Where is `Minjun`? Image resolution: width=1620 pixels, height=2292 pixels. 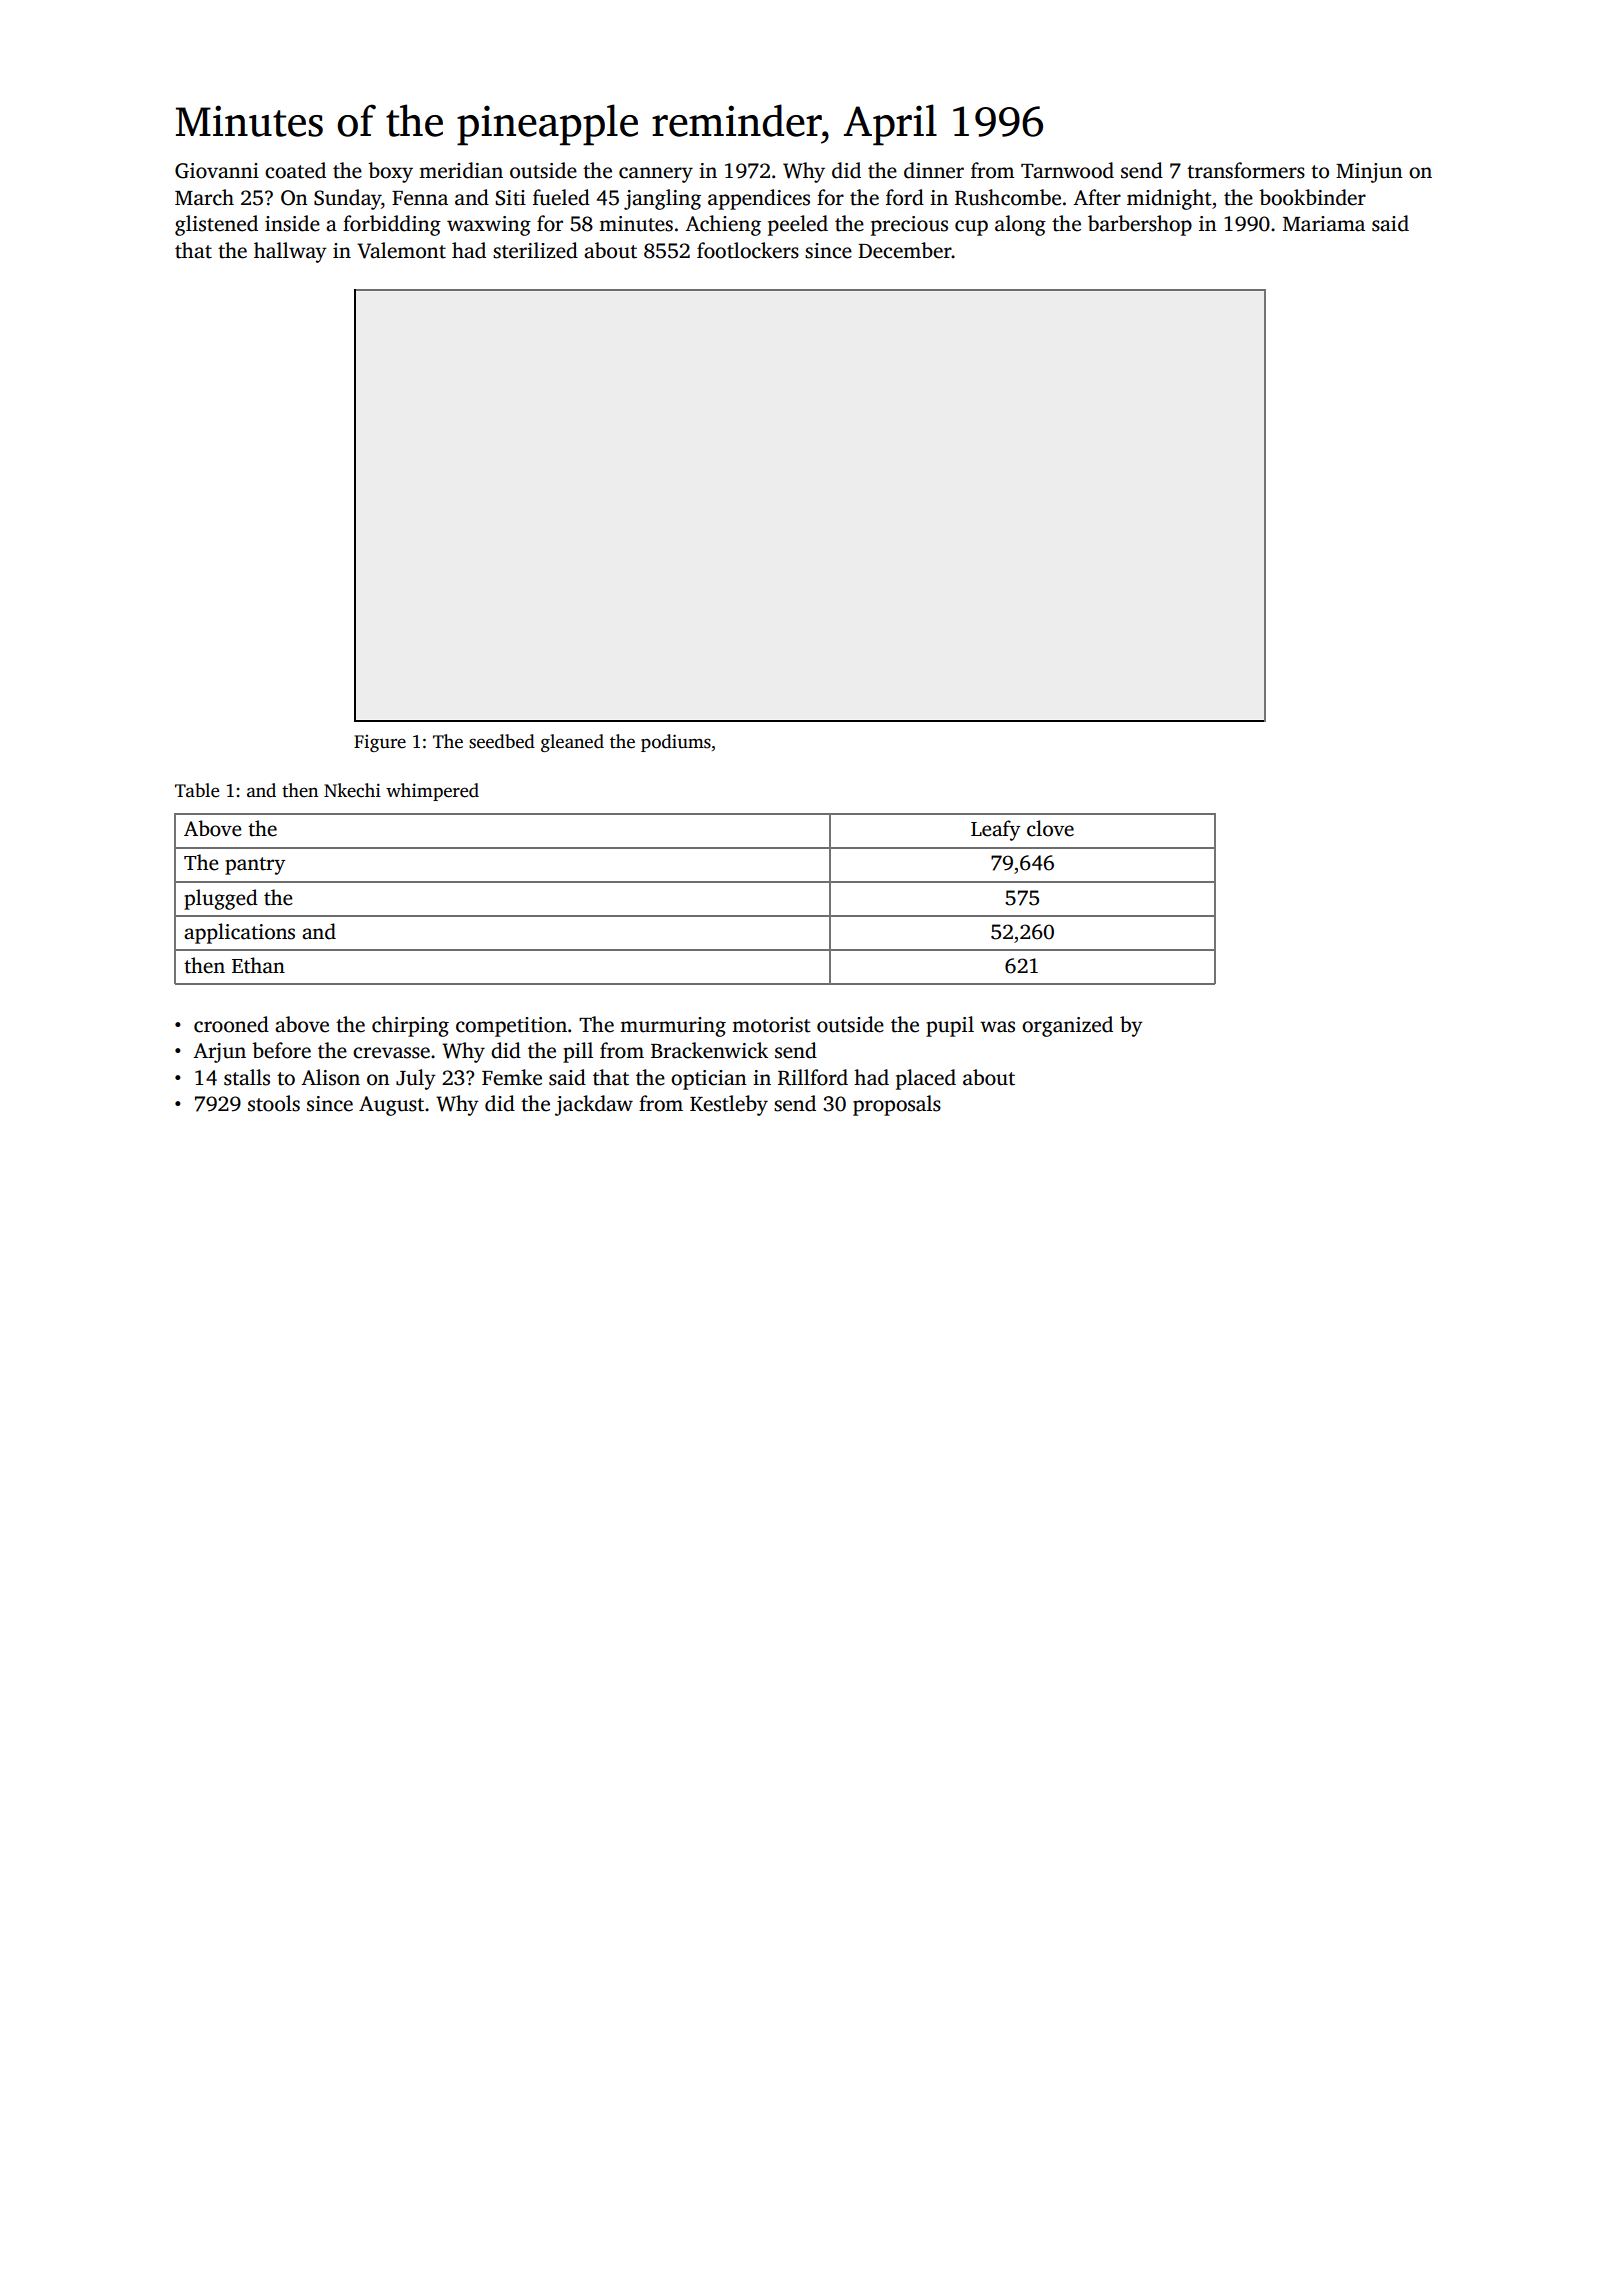 Minjun is located at coordinates (1369, 173).
